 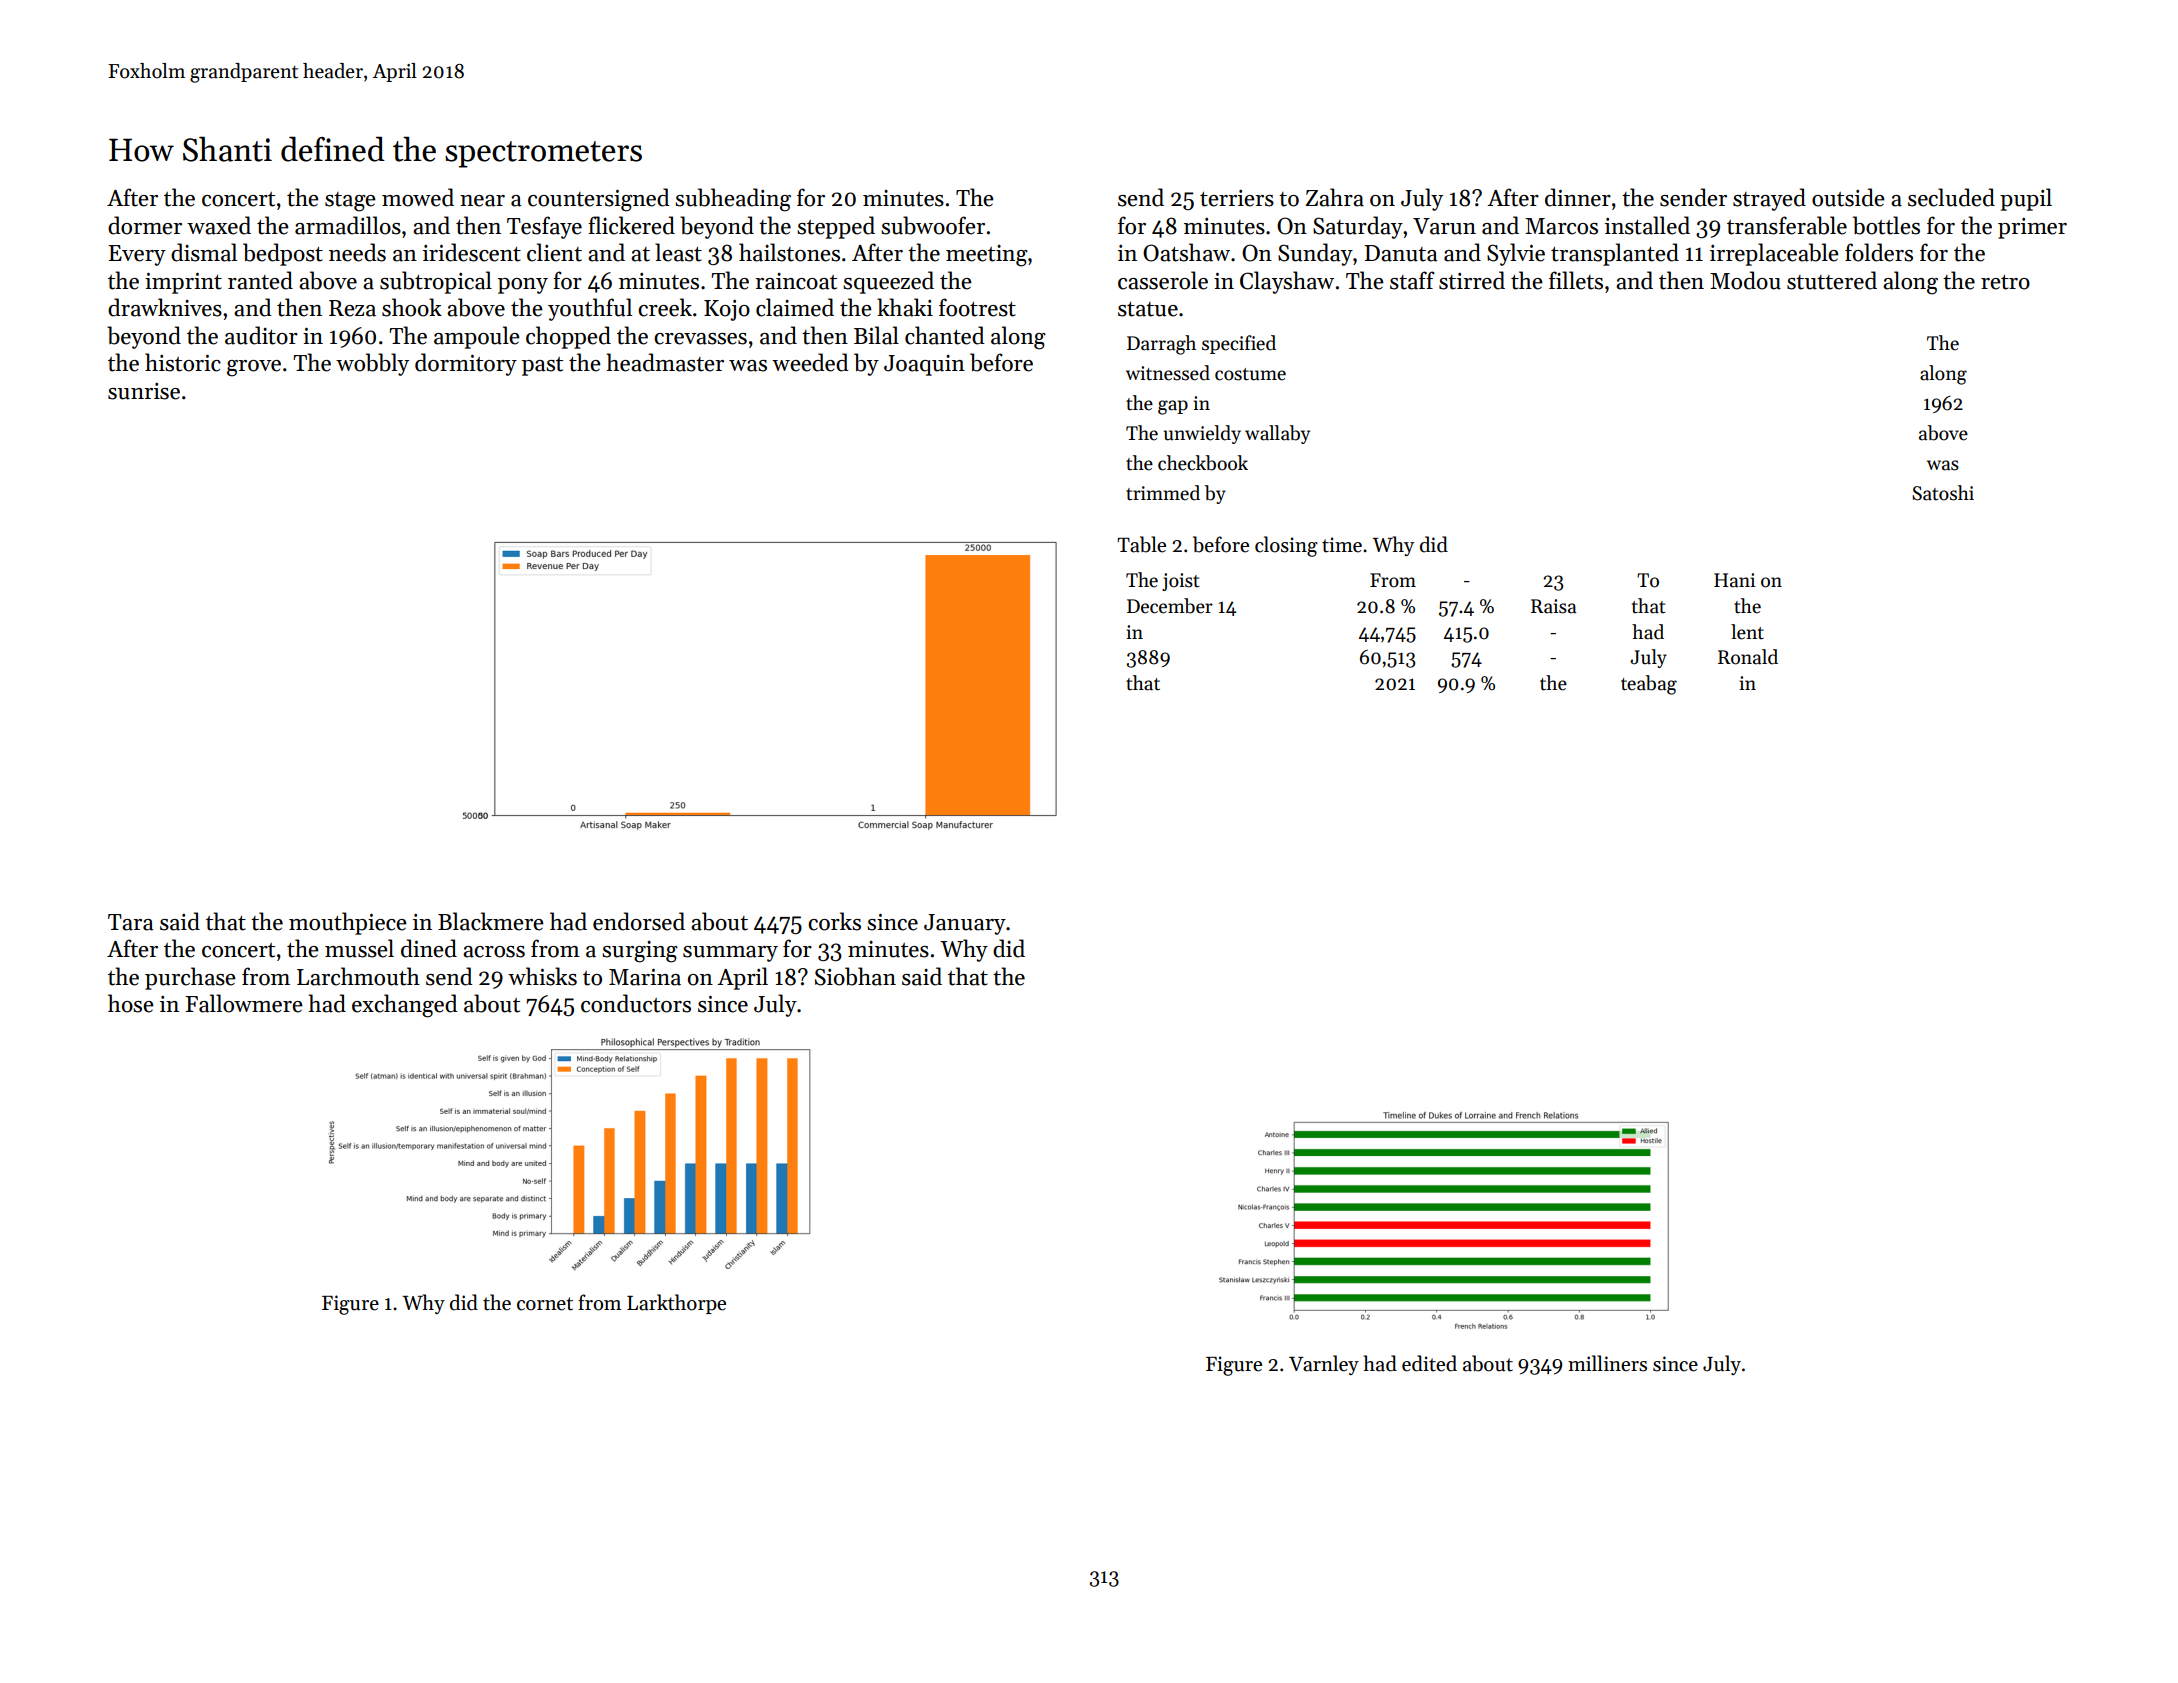 I want to click on staff, so click(x=1412, y=280).
